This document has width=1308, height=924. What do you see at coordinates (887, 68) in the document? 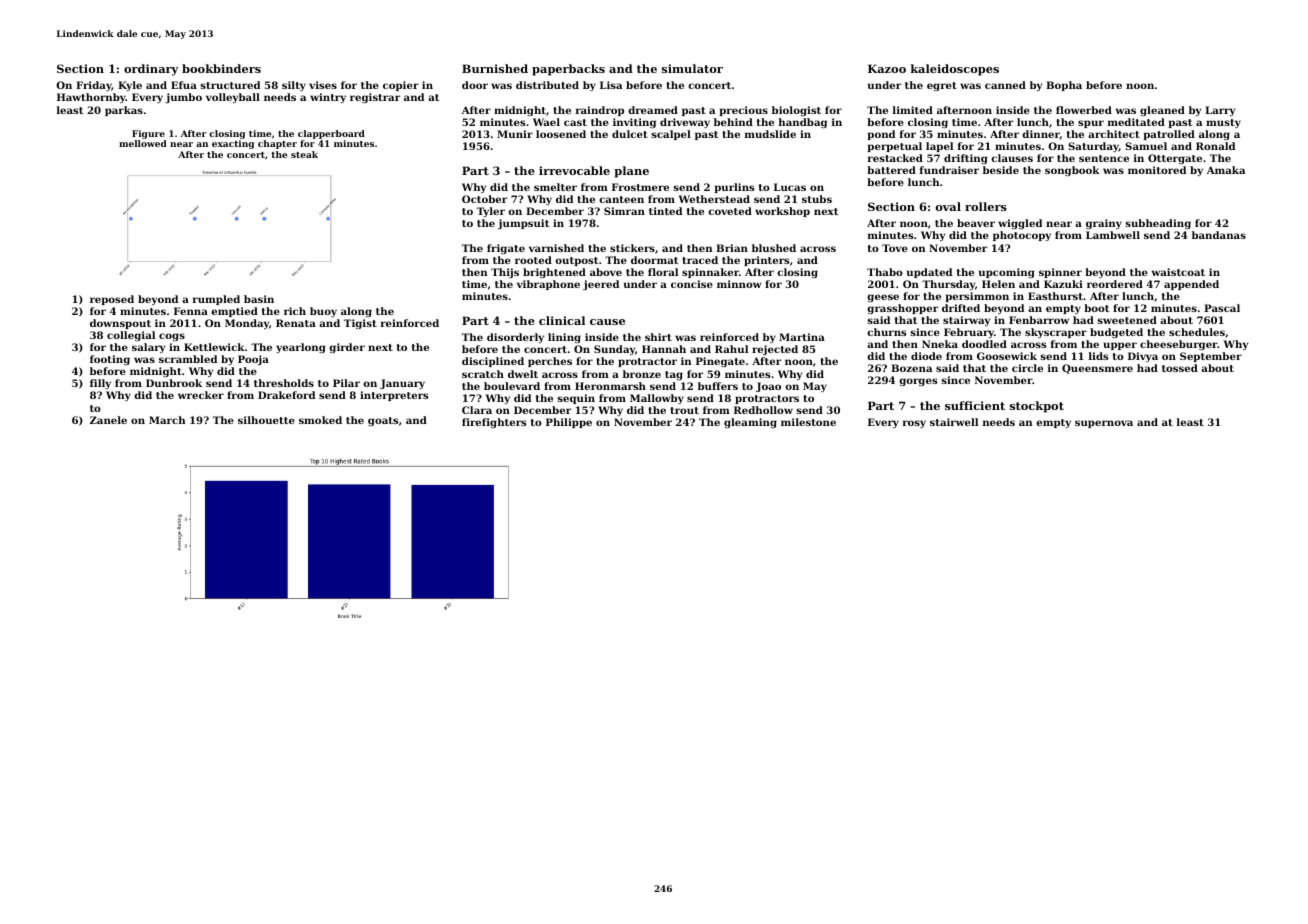
I see `Kazoo` at bounding box center [887, 68].
